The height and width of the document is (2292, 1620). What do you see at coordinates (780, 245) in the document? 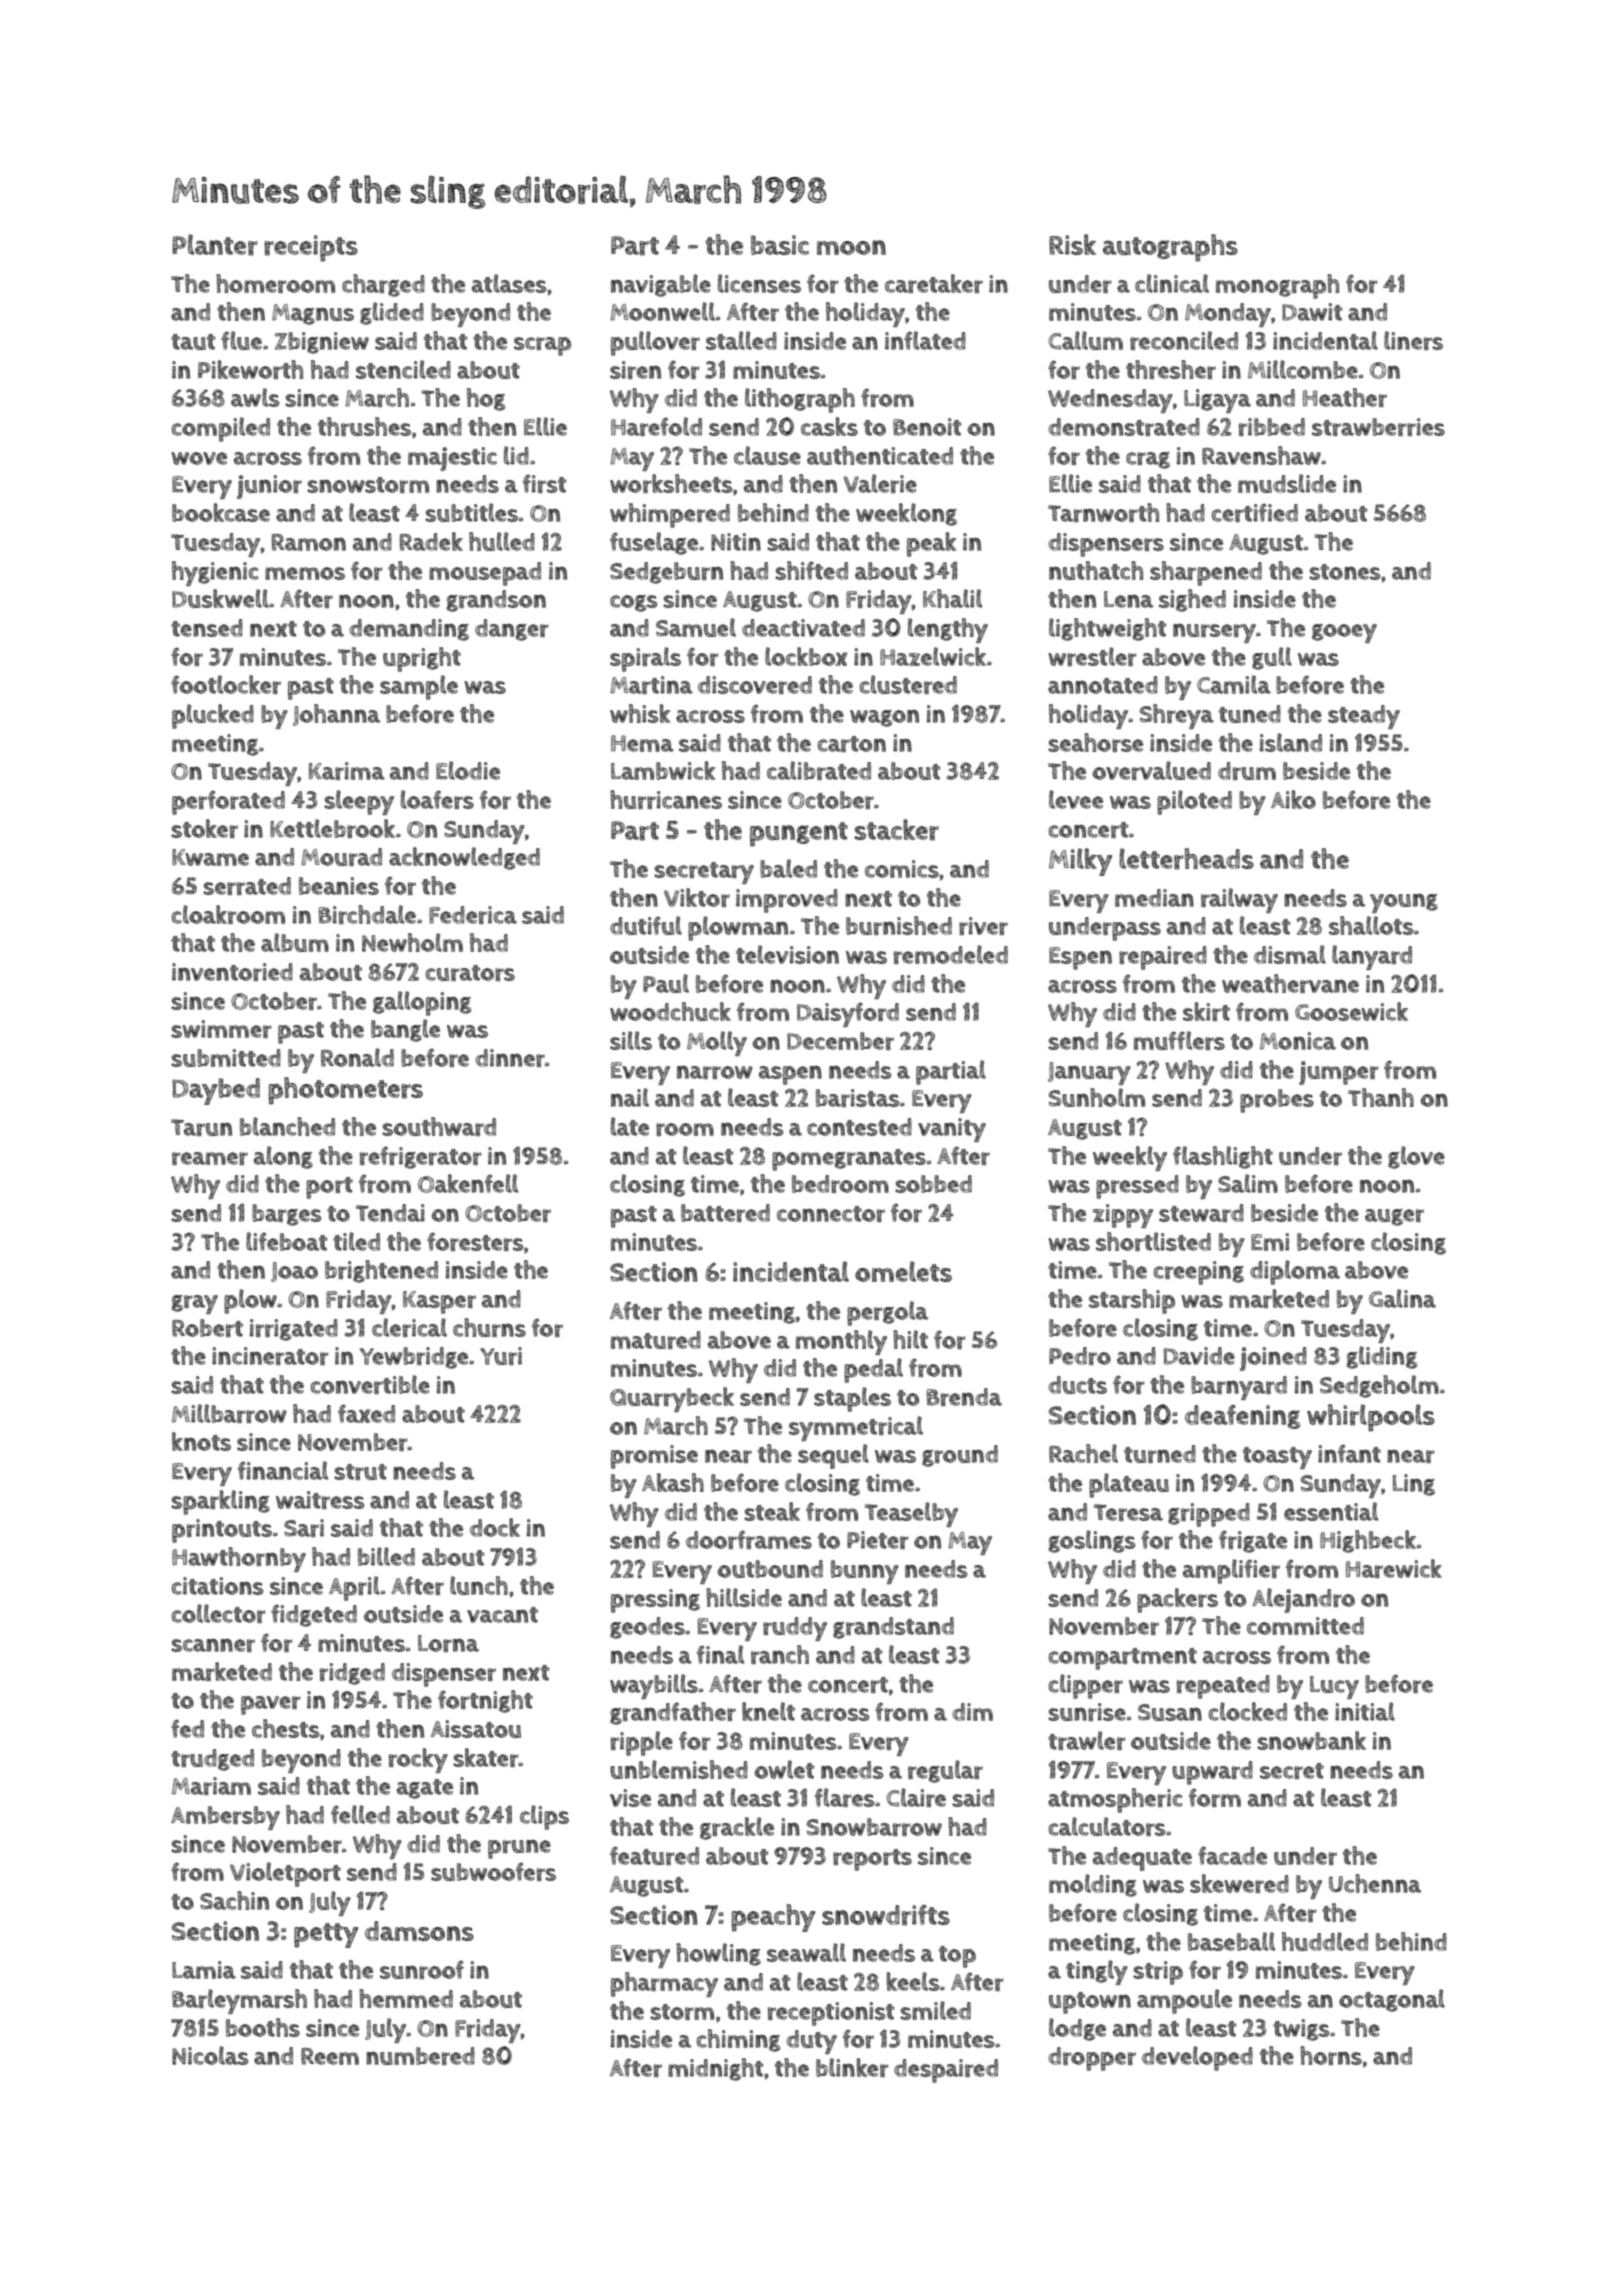
I see `basic` at bounding box center [780, 245].
